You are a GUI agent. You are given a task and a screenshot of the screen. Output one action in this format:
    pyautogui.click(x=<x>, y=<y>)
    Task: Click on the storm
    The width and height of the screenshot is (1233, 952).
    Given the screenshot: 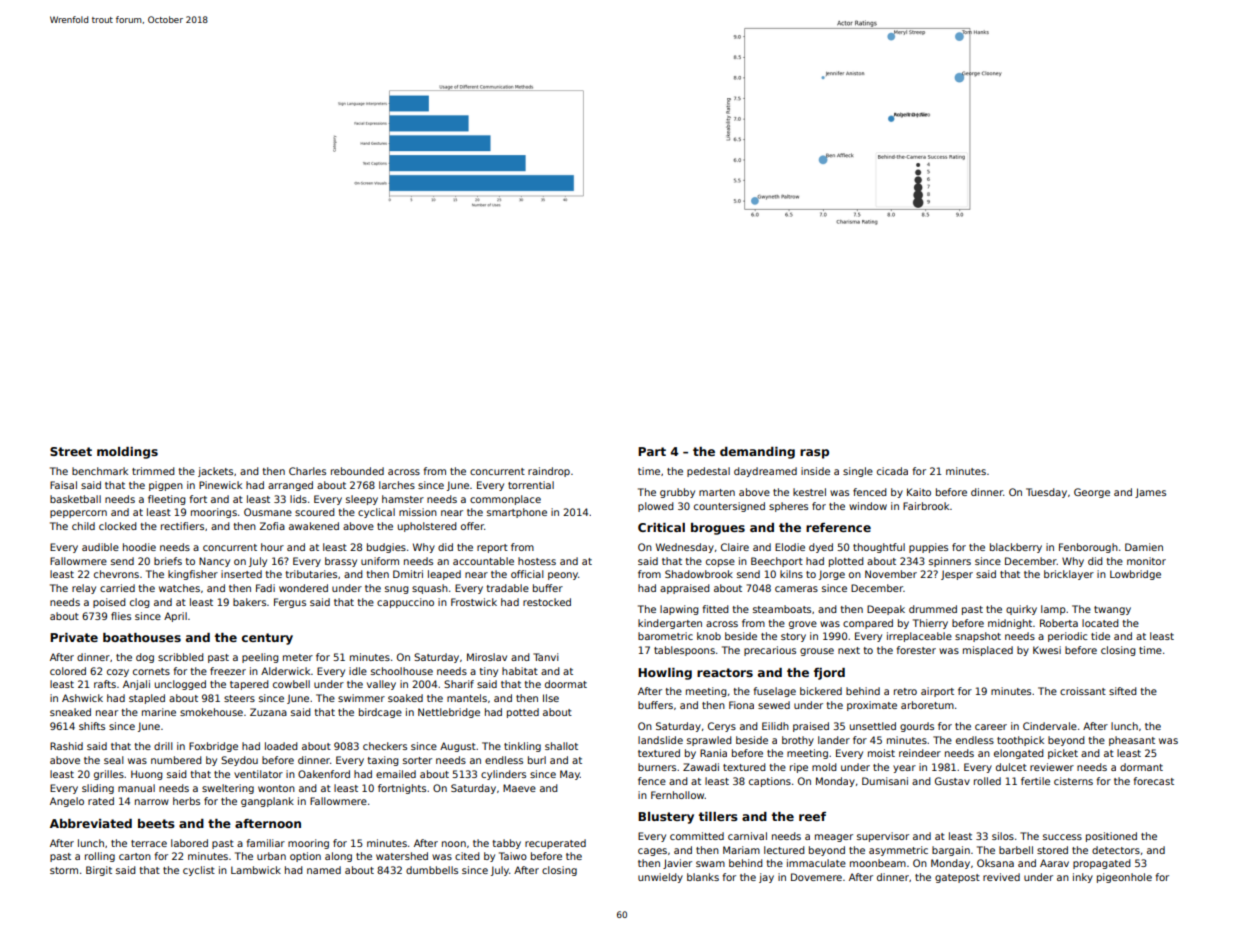 What is the action you would take?
    pyautogui.click(x=64, y=870)
